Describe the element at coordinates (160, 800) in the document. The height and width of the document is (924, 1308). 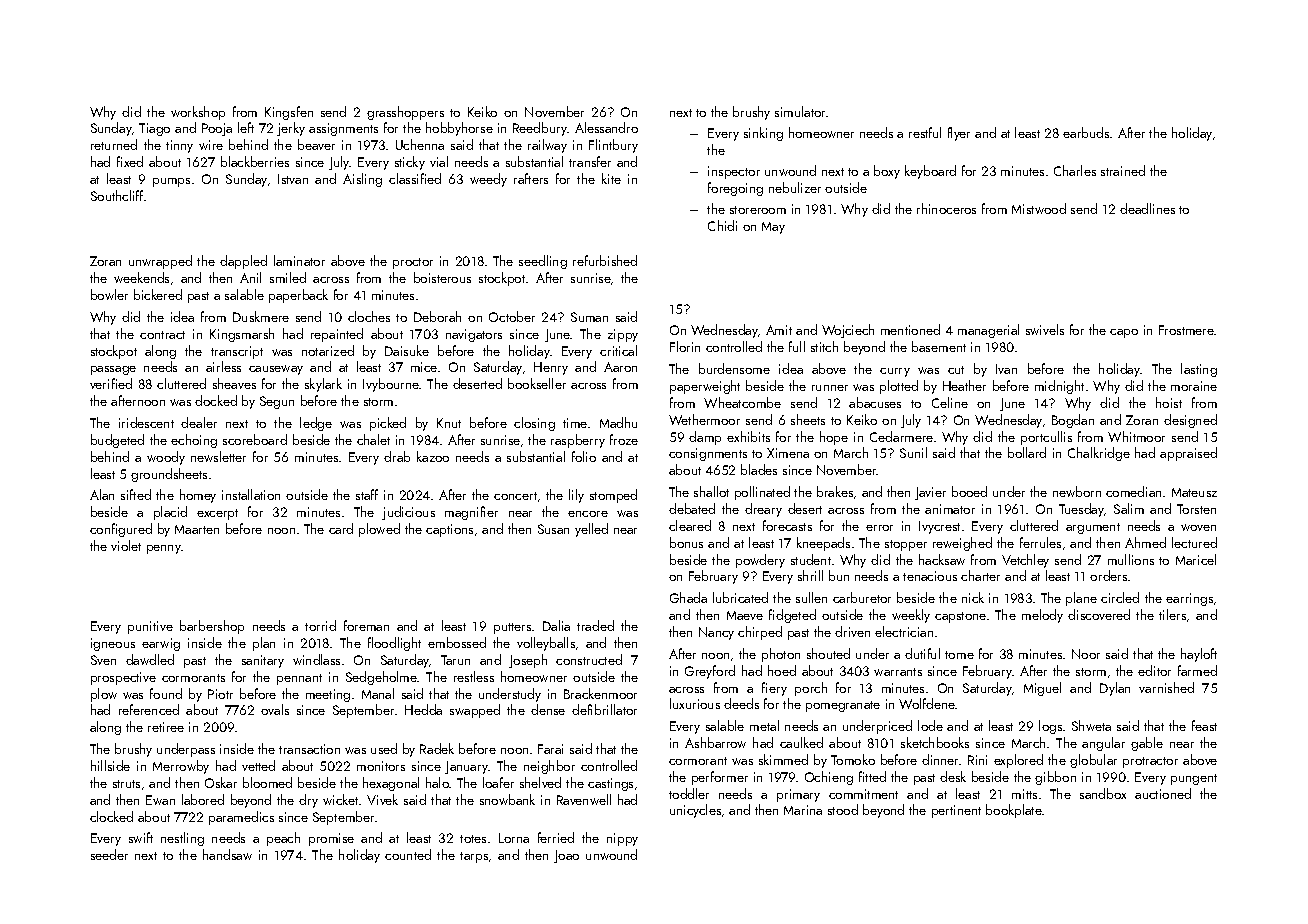
I see `Ewan` at that location.
